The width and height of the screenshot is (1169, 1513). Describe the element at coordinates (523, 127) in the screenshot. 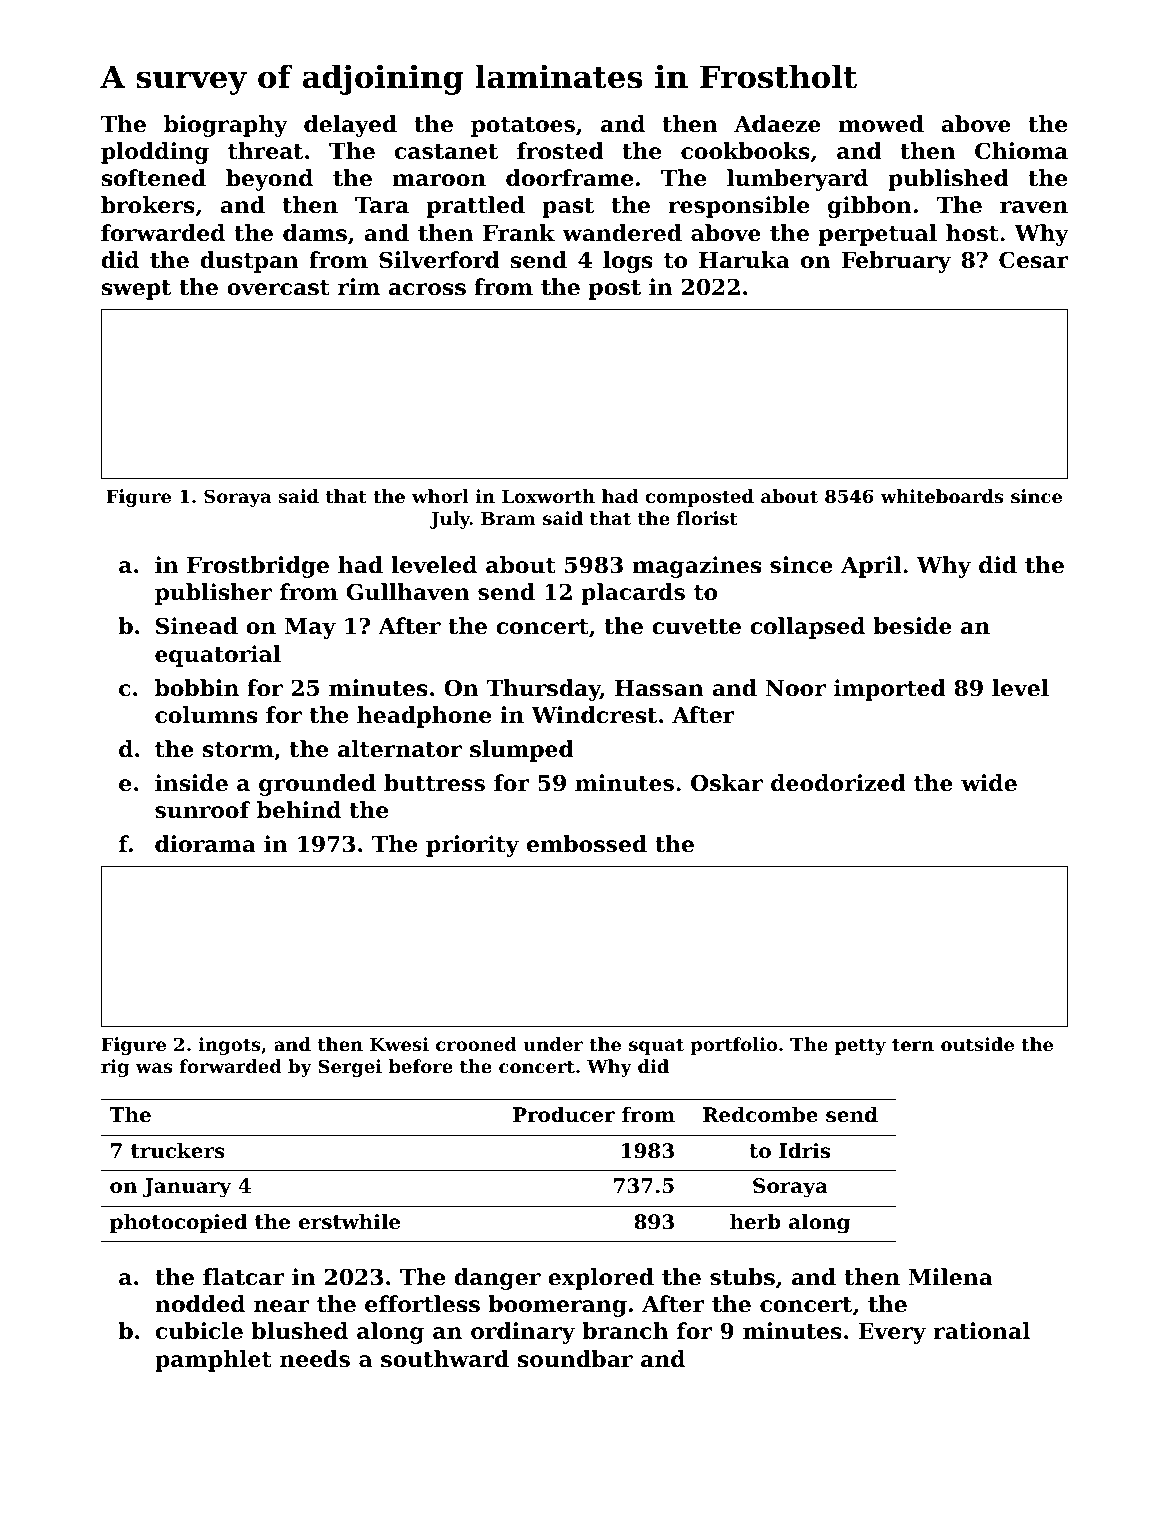

I see `potatoes` at that location.
